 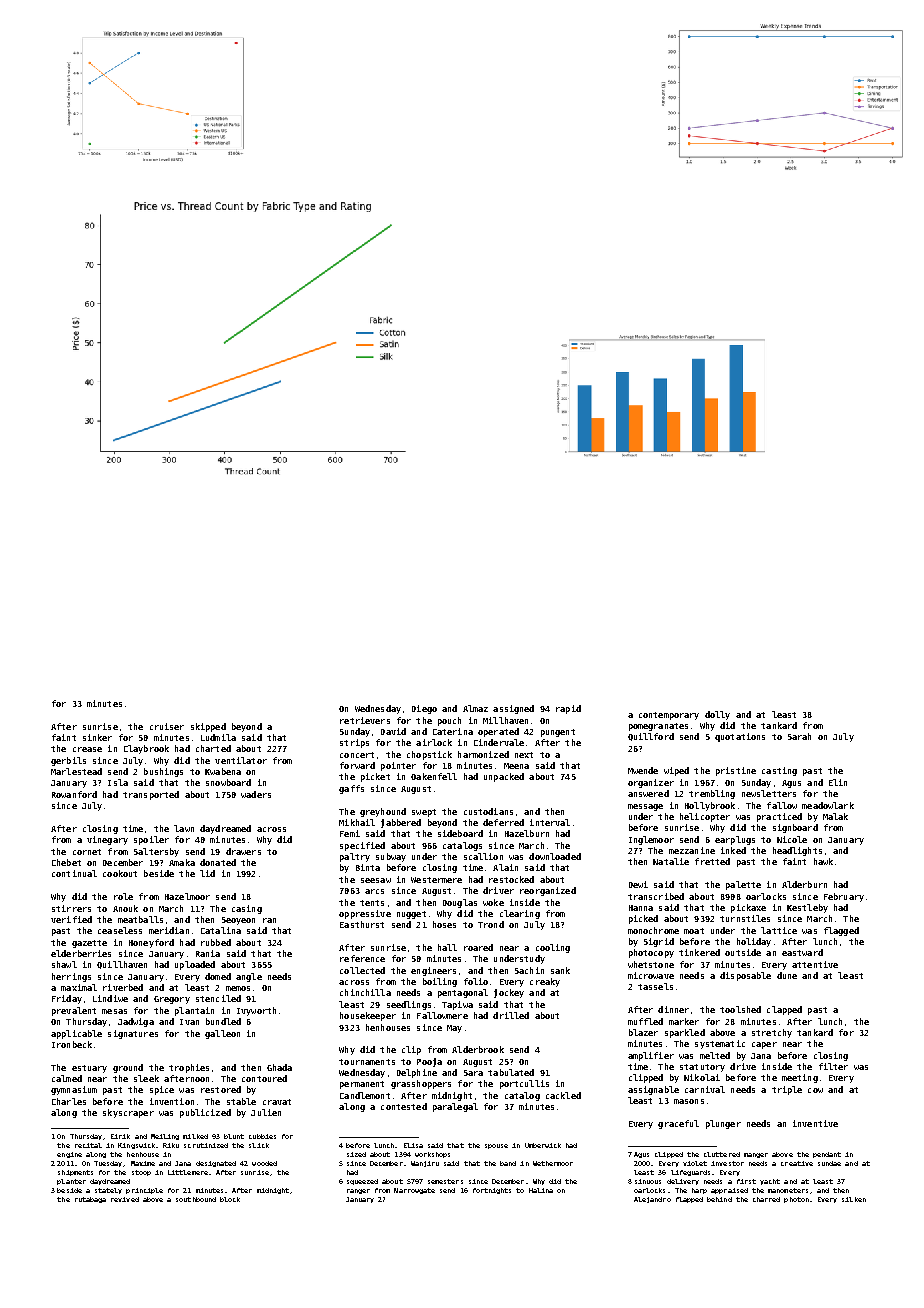 I want to click on Hazelmoor, so click(x=187, y=896).
